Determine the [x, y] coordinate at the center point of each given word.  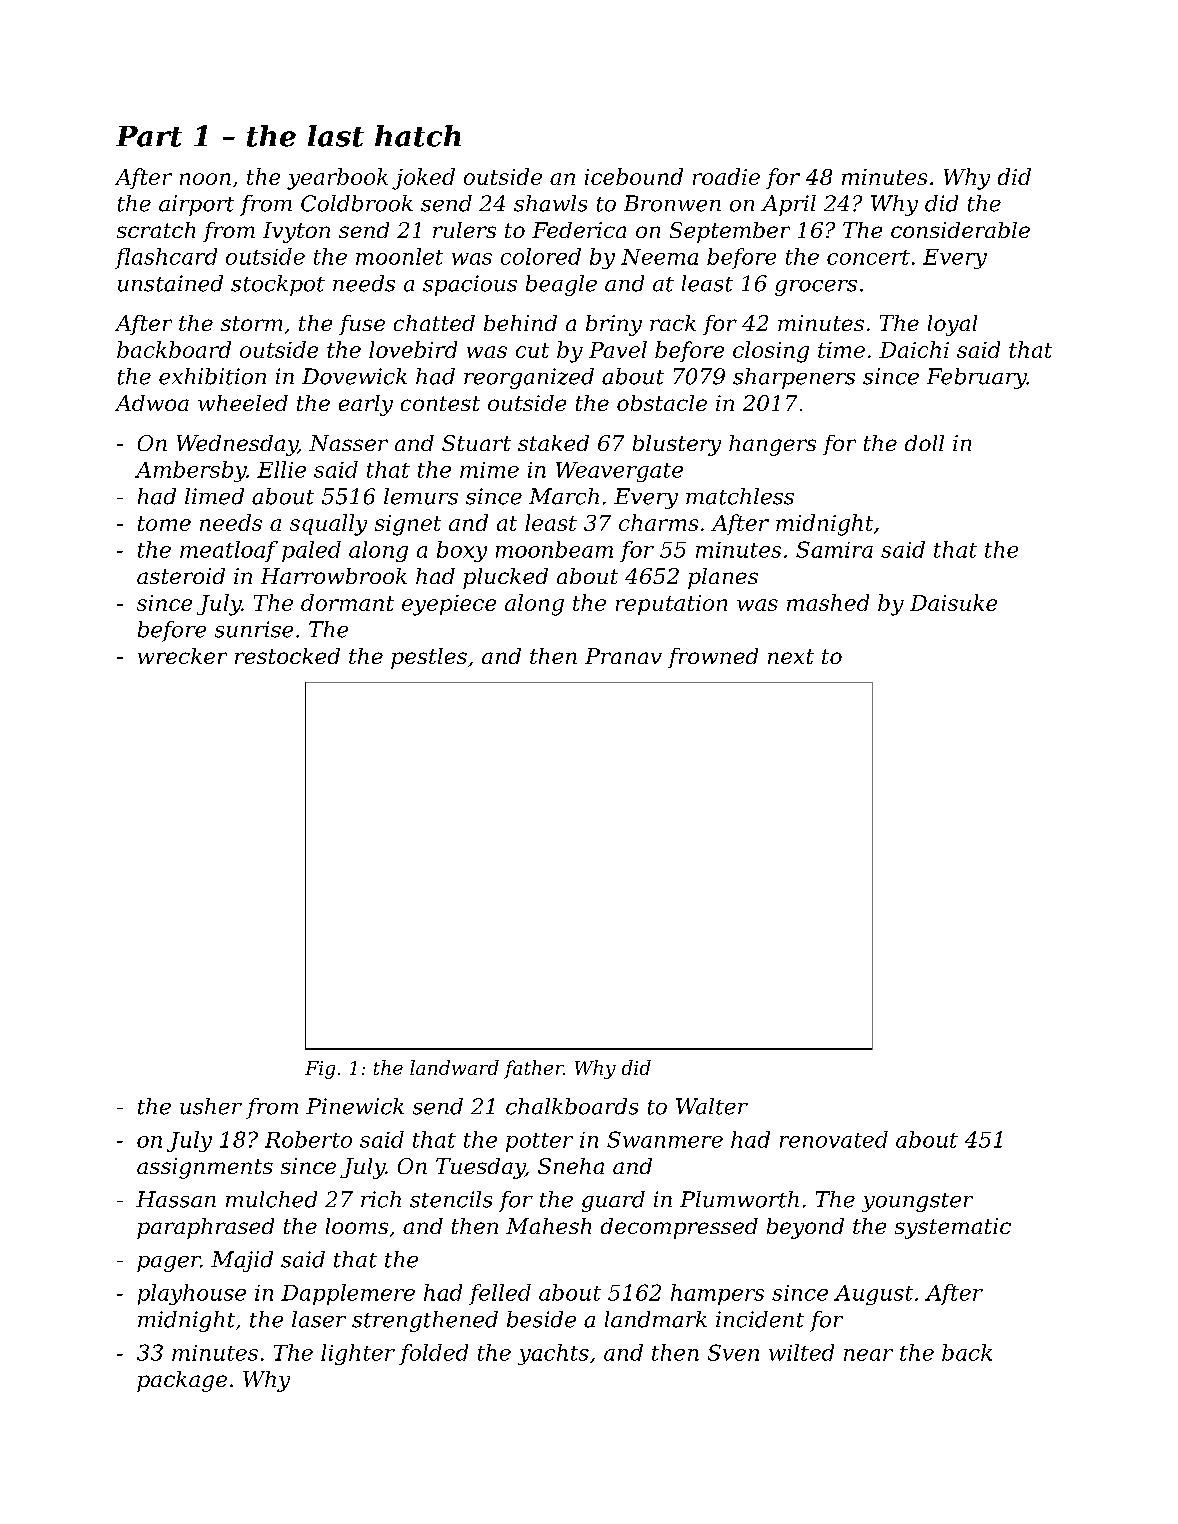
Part [149, 136]
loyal [952, 325]
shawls [550, 203]
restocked [287, 656]
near [868, 1355]
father [534, 1069]
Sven [733, 1352]
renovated [834, 1139]
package [182, 1381]
